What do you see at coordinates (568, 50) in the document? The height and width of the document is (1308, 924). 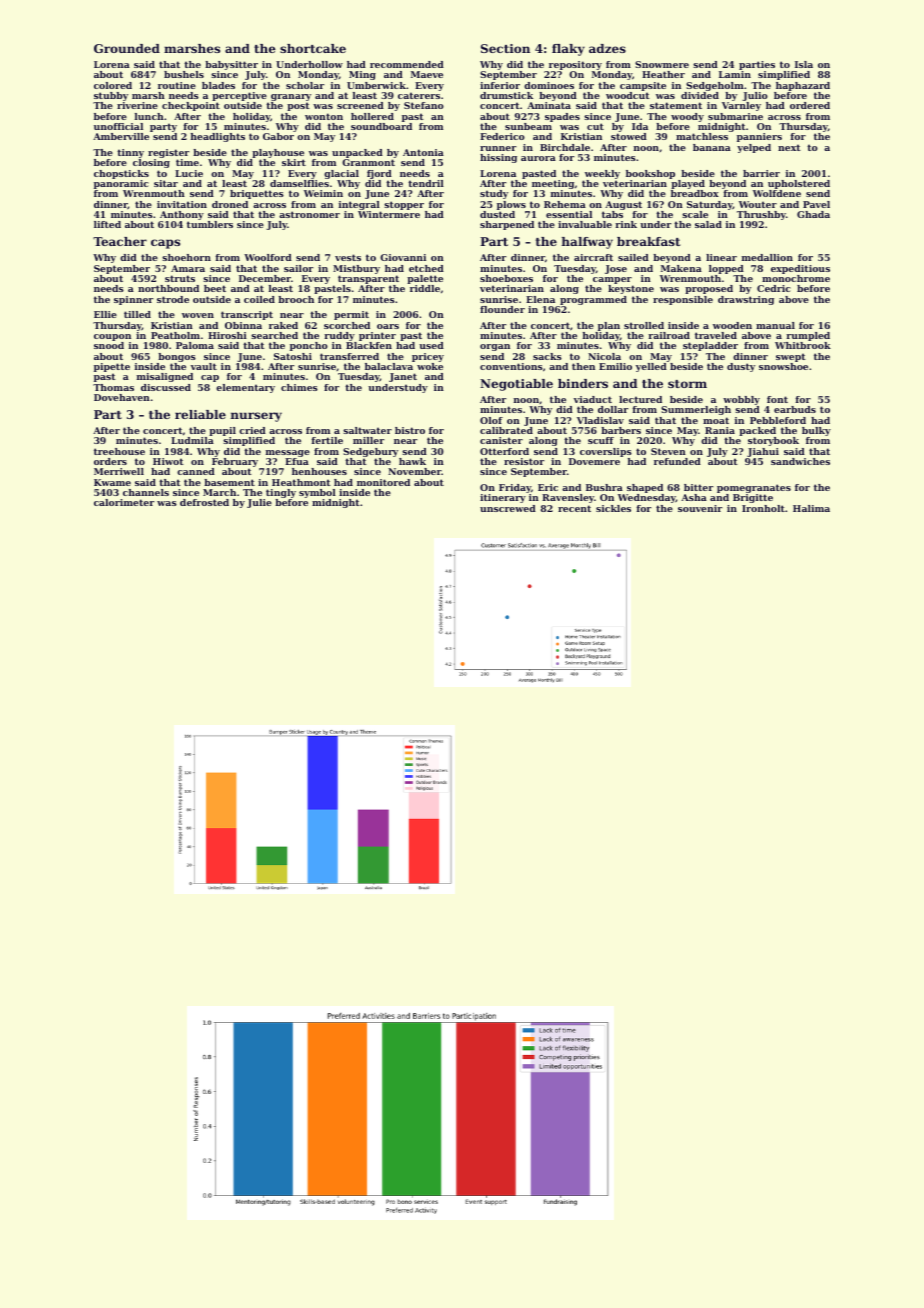 I see `flaky` at bounding box center [568, 50].
